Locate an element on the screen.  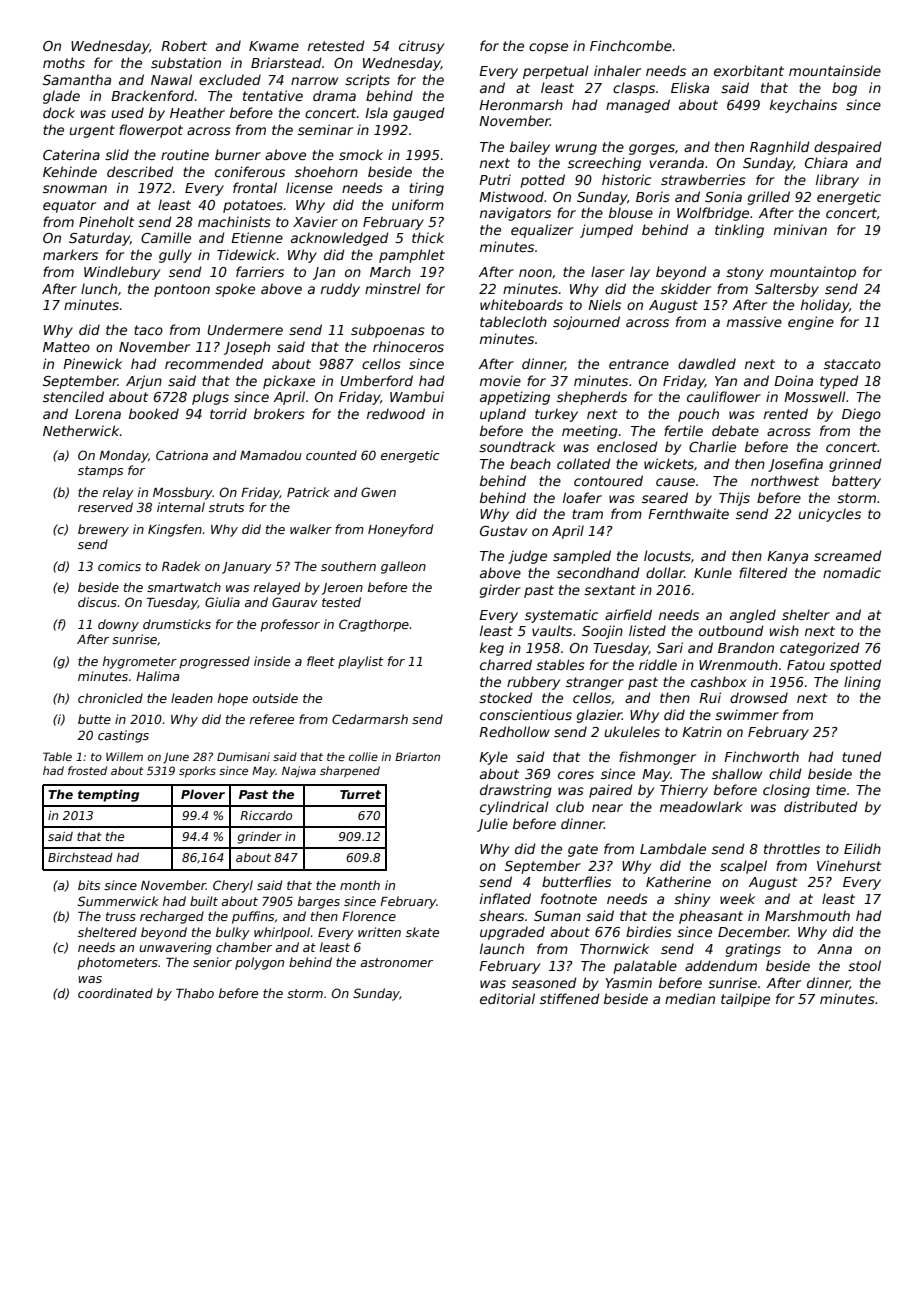
Thabo is located at coordinates (195, 993).
